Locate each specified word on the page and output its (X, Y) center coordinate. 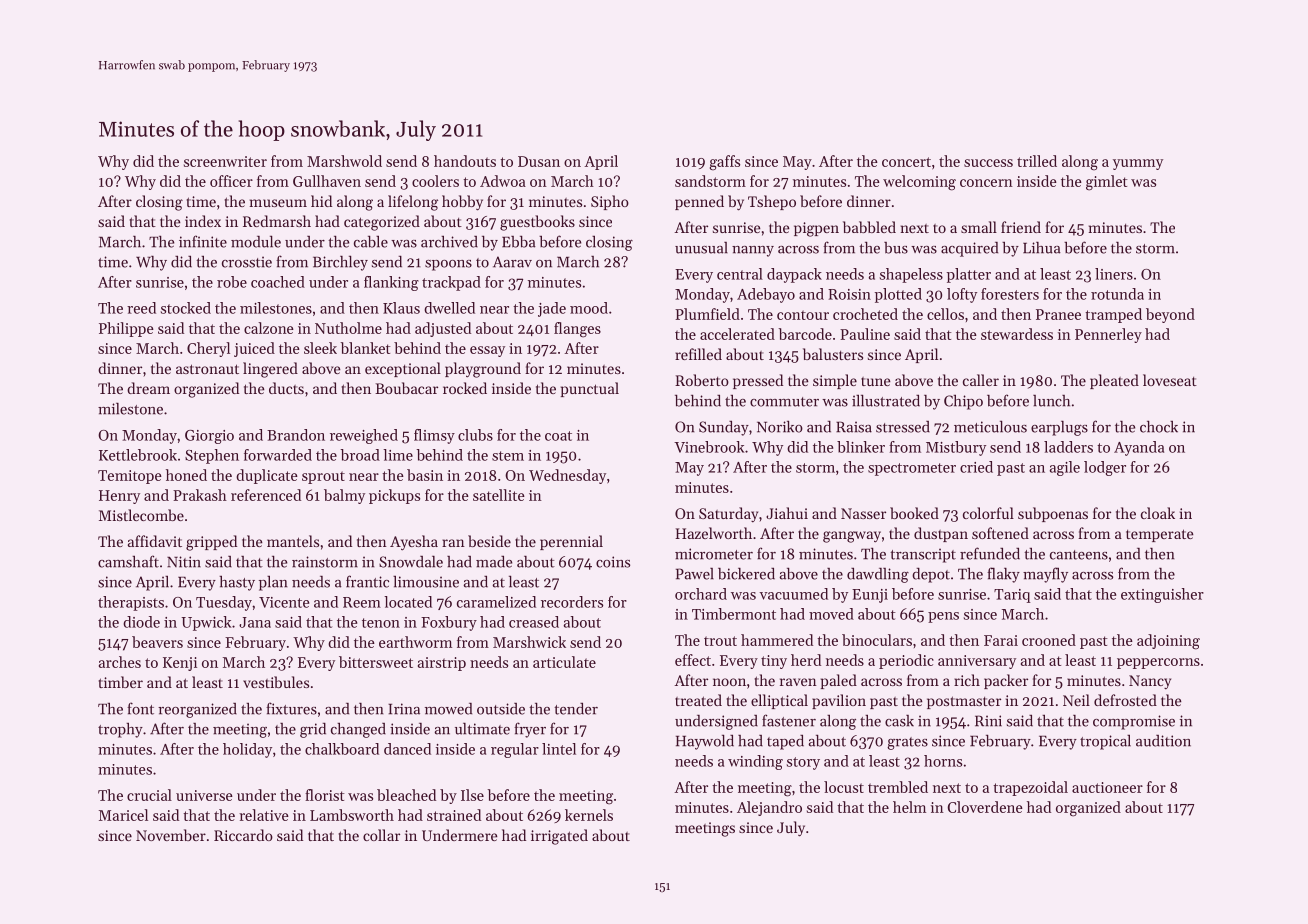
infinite (203, 241)
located (408, 602)
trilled (1037, 161)
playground (483, 370)
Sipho (610, 202)
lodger (1105, 468)
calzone (269, 328)
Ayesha (414, 543)
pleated (1114, 381)
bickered (746, 573)
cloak (1158, 513)
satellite (499, 495)
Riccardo (243, 835)
